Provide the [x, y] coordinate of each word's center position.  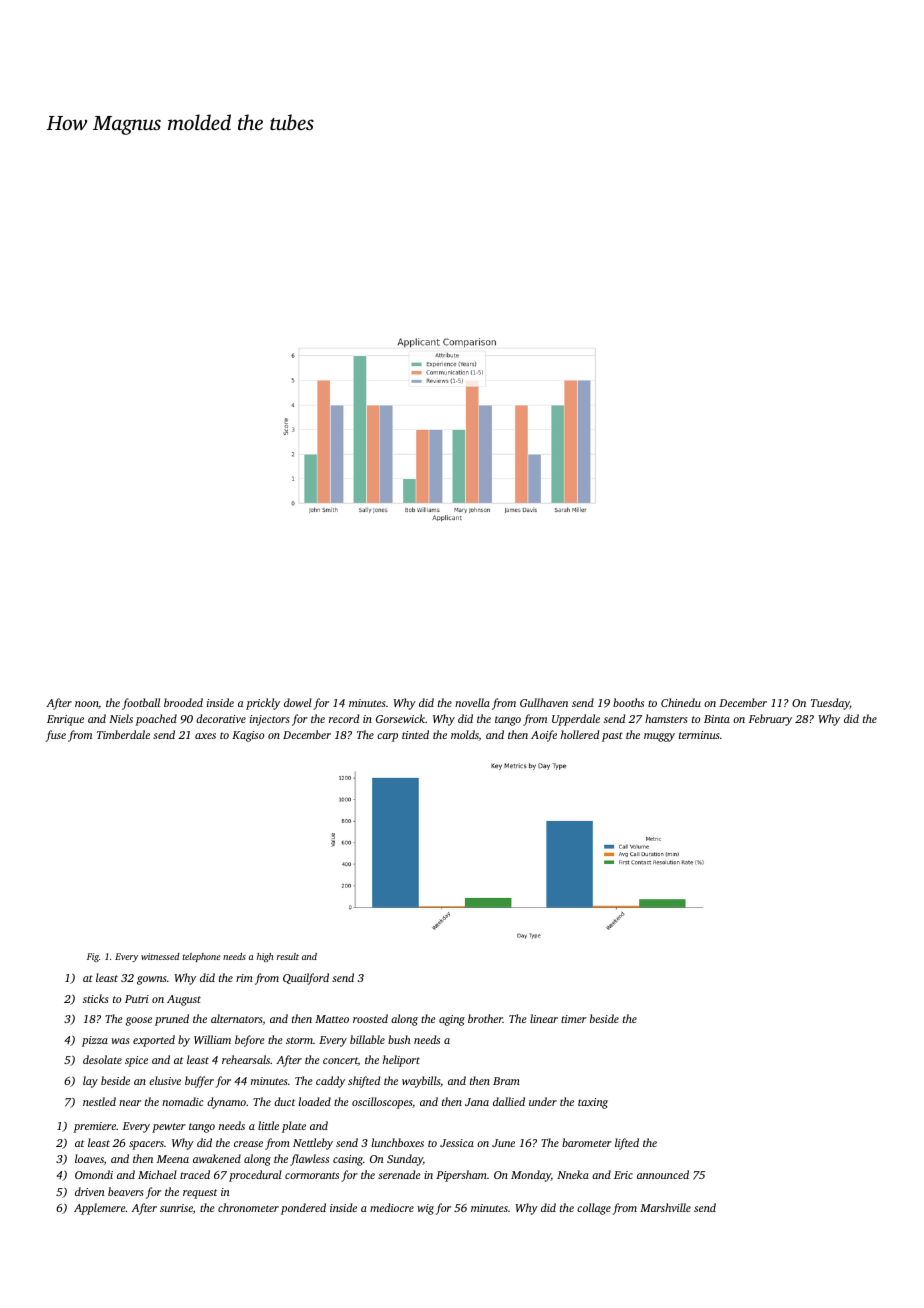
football [141, 704]
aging [452, 1020]
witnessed [160, 956]
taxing [593, 1103]
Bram [506, 1081]
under [543, 1101]
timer [574, 1019]
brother [485, 1018]
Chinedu [681, 702]
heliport [401, 1061]
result [288, 956]
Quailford [306, 979]
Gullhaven [544, 702]
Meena [173, 1159]
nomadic [182, 1101]
